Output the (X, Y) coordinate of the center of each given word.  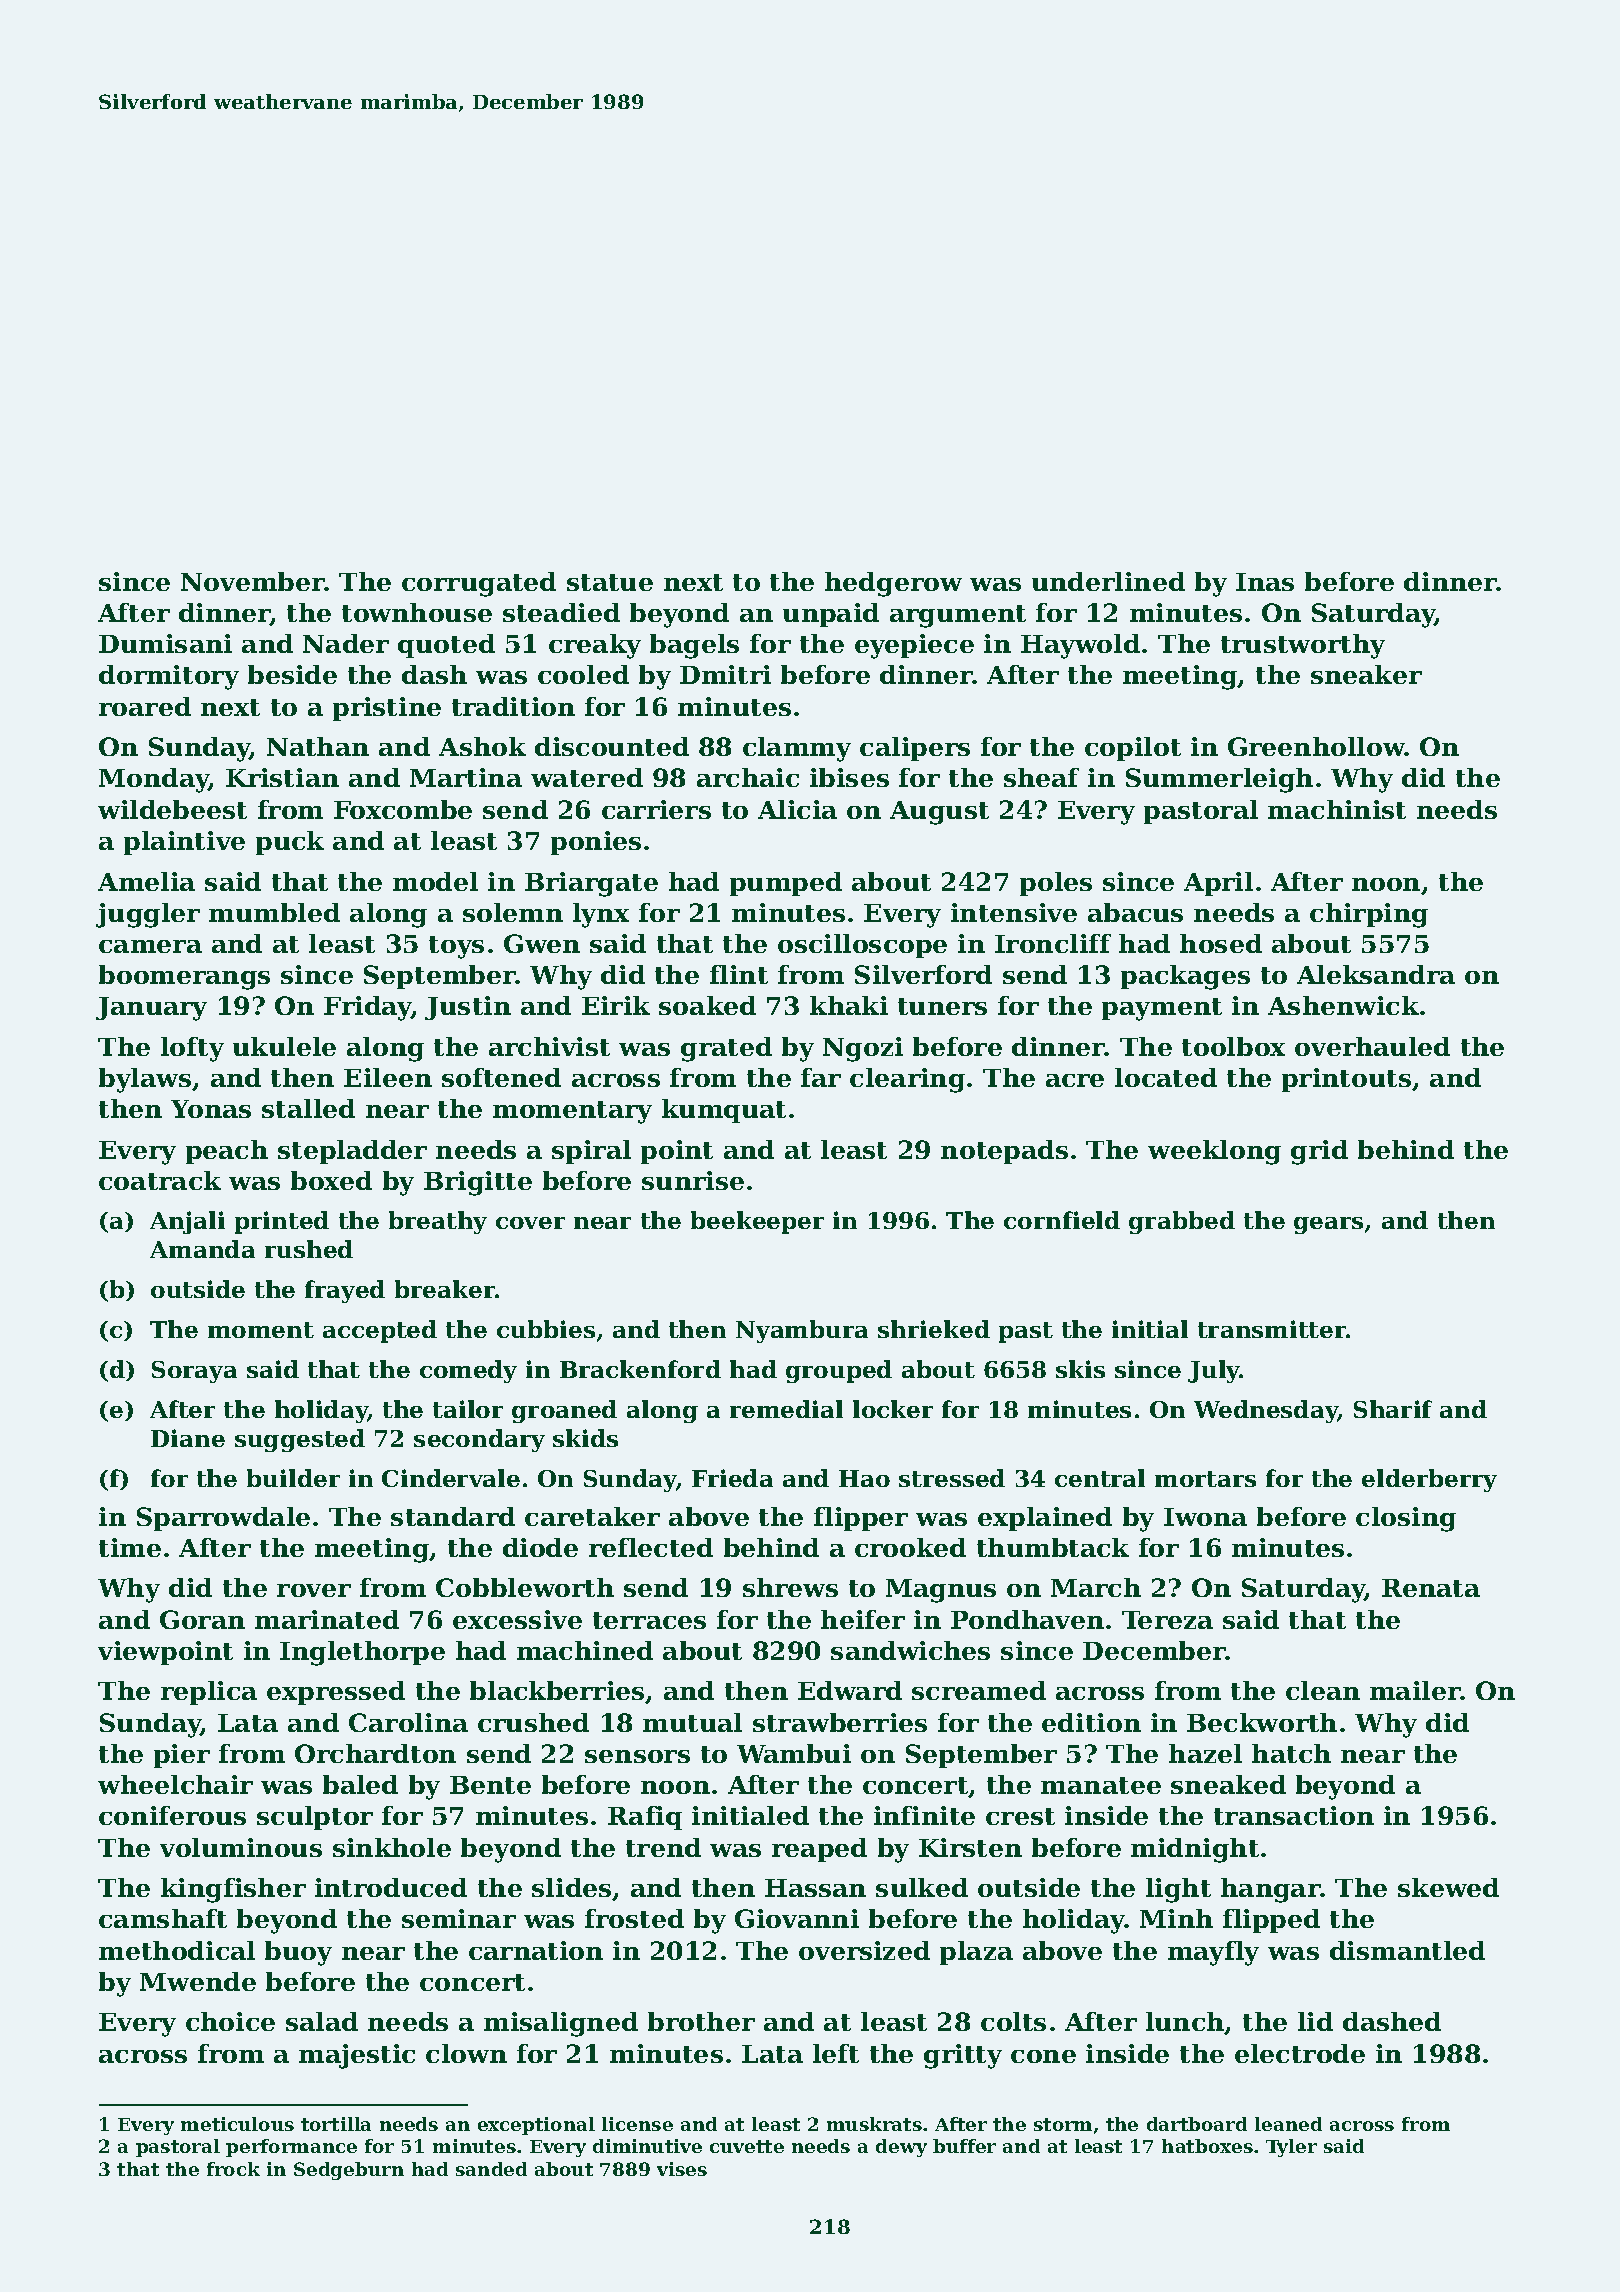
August (939, 813)
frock (233, 2169)
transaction (1294, 1815)
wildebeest (172, 809)
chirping (1369, 915)
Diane (188, 1438)
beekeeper (757, 1222)
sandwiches (910, 1650)
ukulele (284, 1046)
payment (1162, 1009)
